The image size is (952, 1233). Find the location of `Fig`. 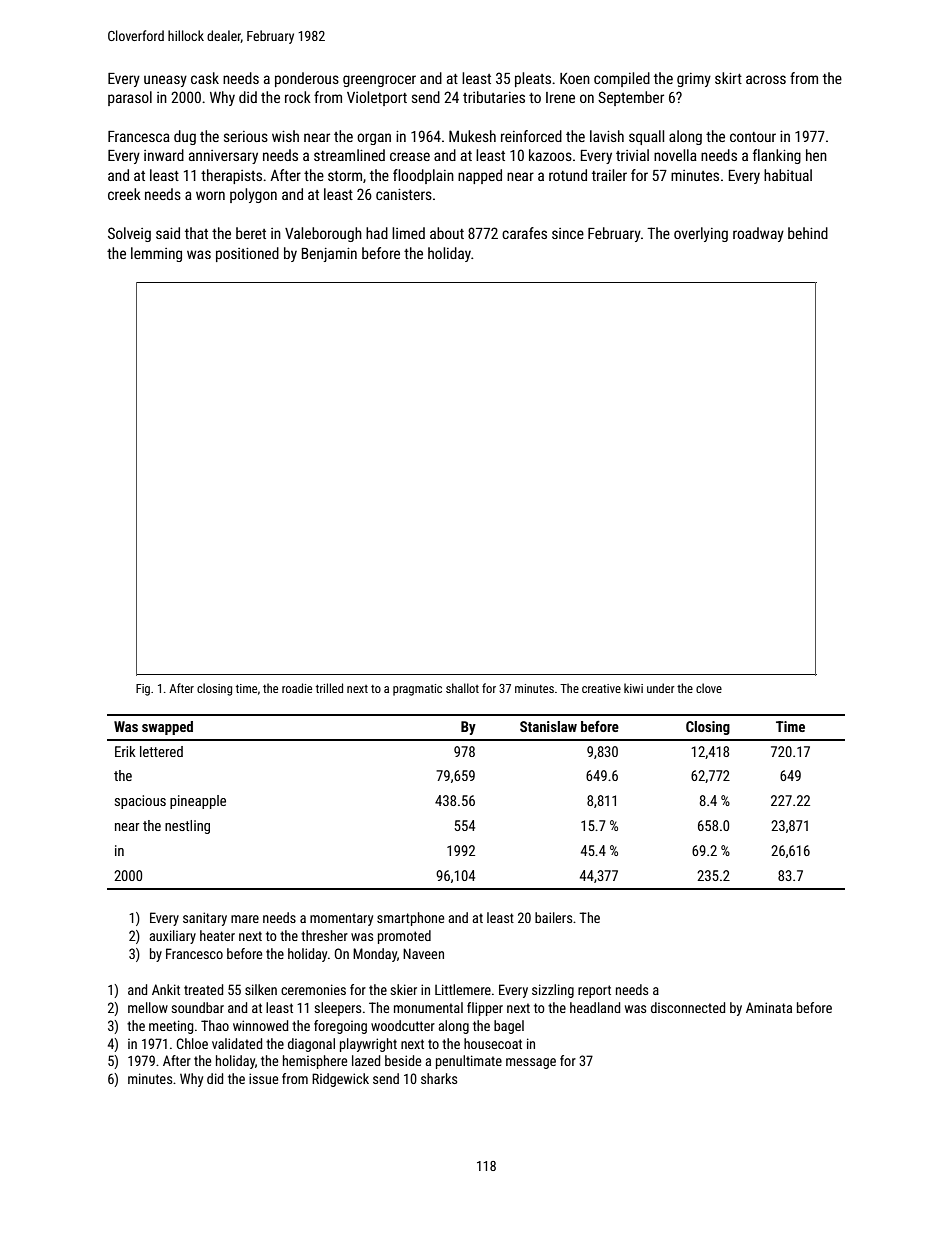

Fig is located at coordinates (143, 690).
